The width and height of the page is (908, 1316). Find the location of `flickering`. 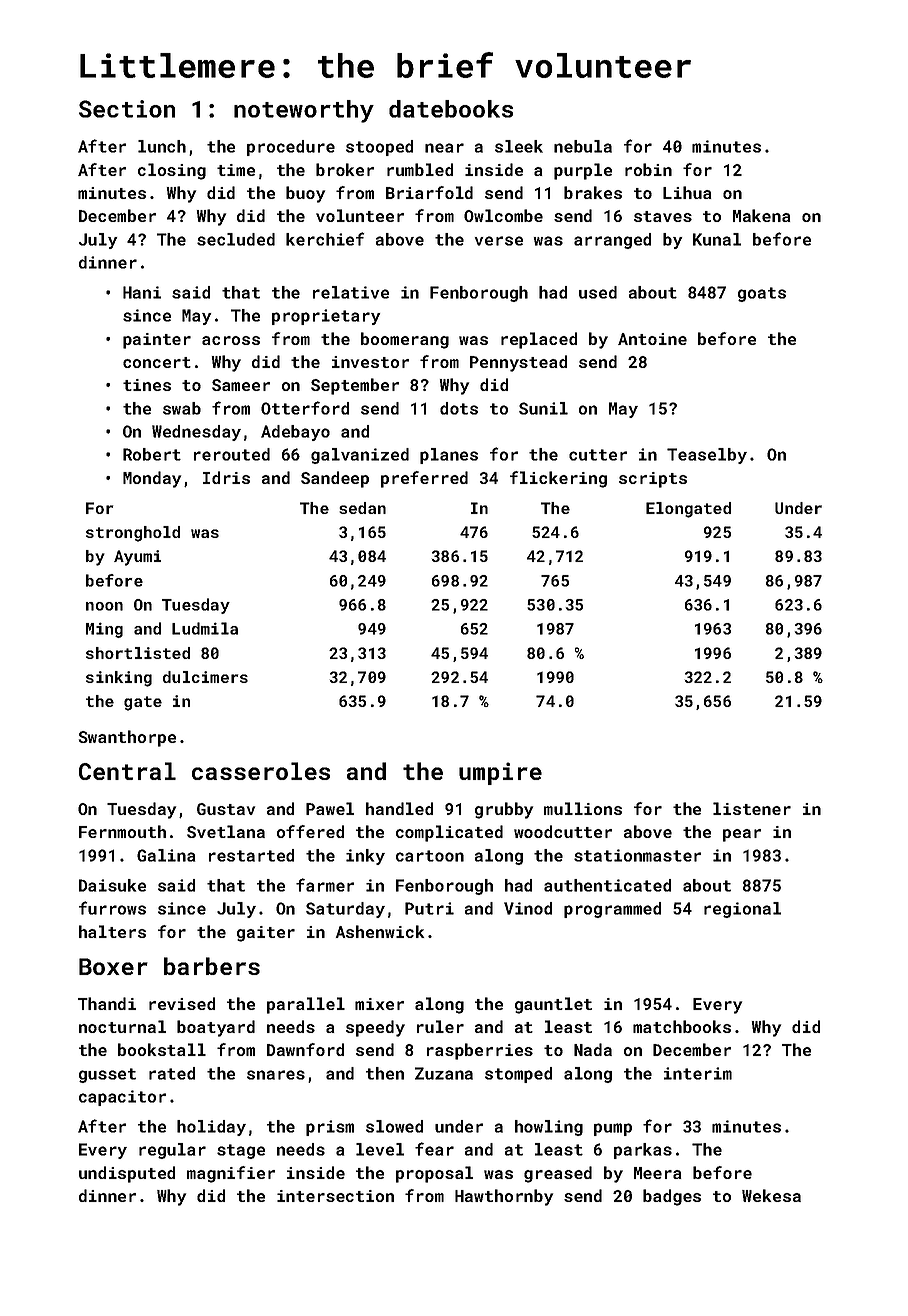

flickering is located at coordinates (558, 479).
